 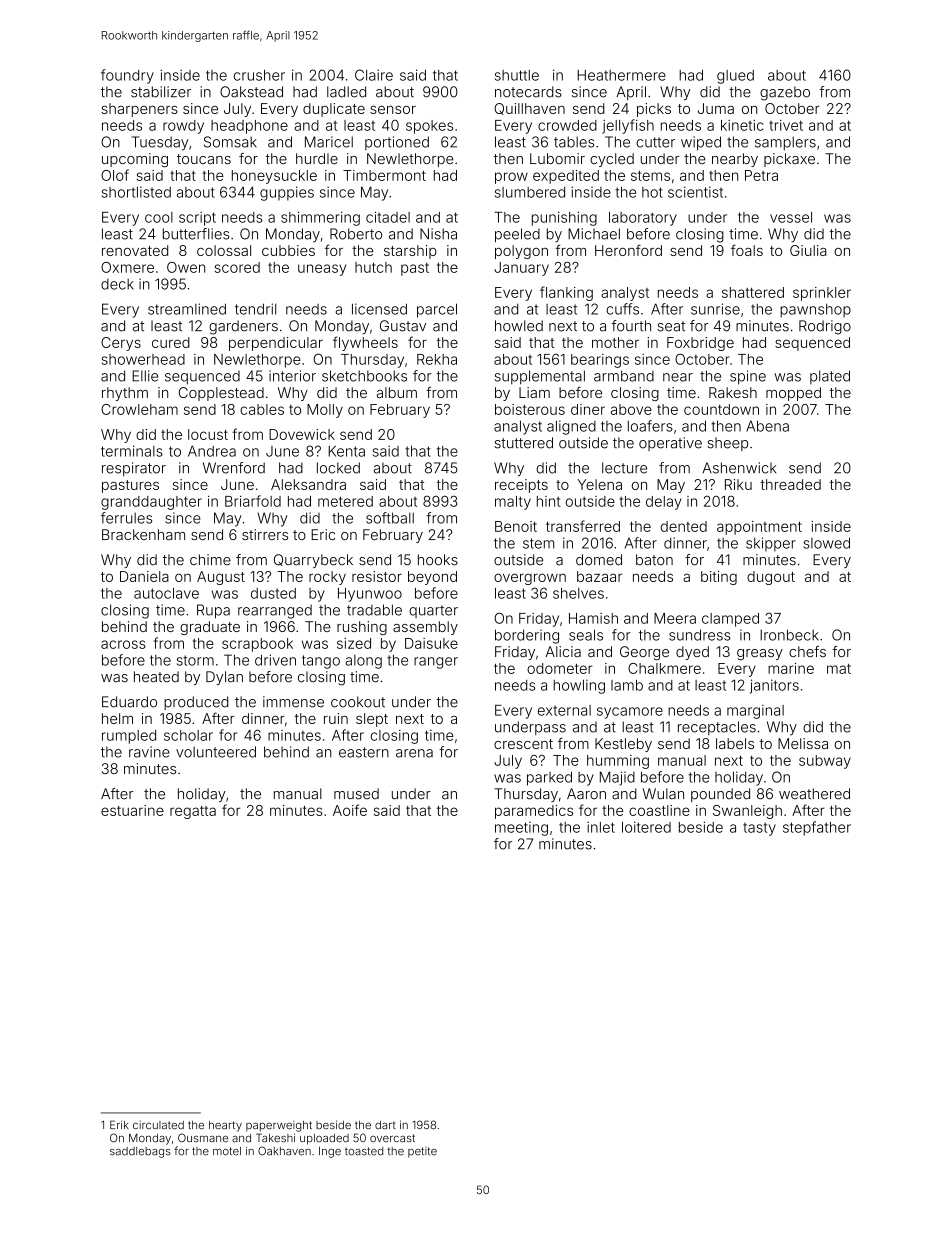 I want to click on Maricel, so click(x=329, y=142).
